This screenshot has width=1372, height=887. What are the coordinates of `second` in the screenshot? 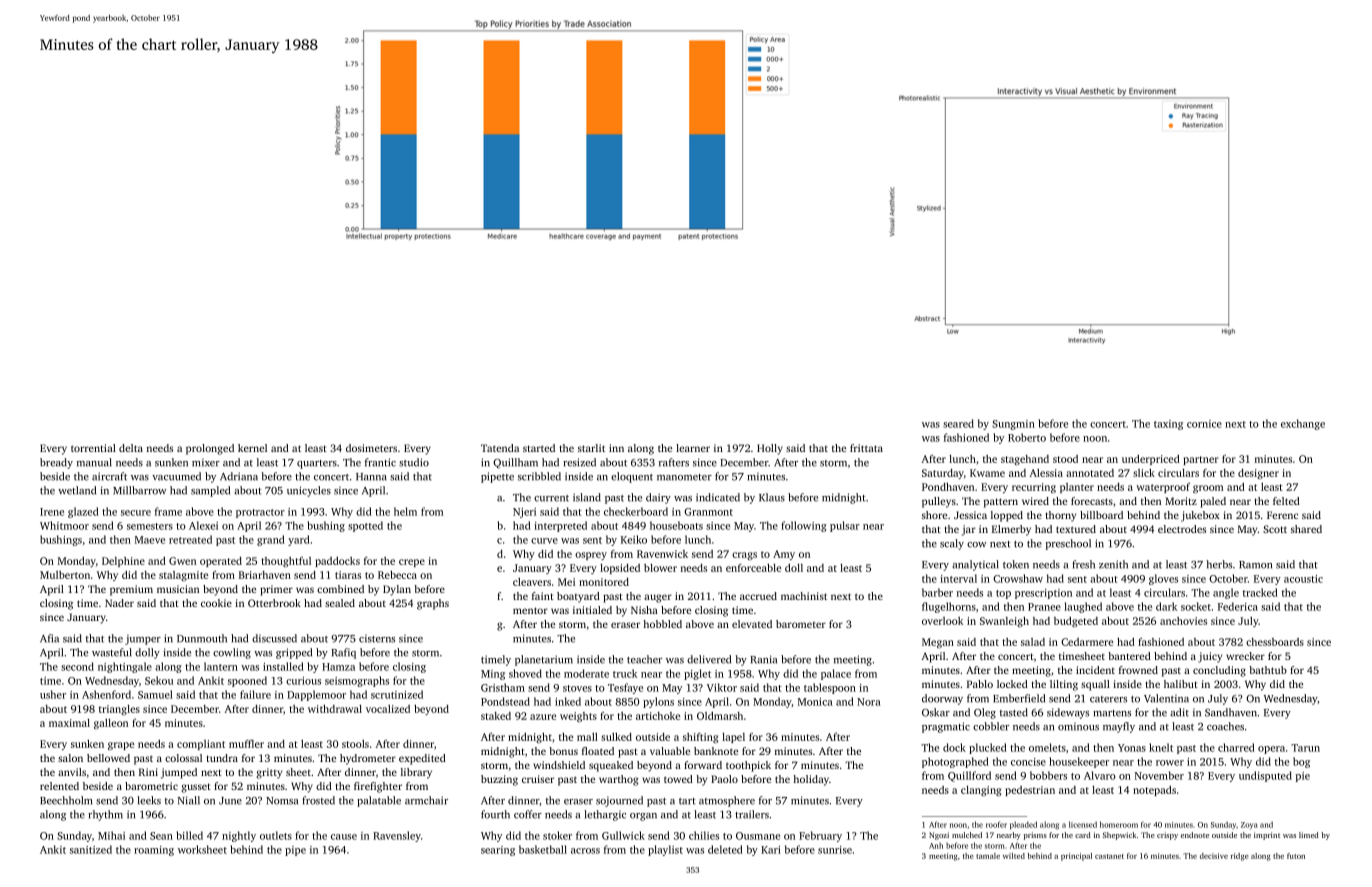 It's located at (77, 666).
